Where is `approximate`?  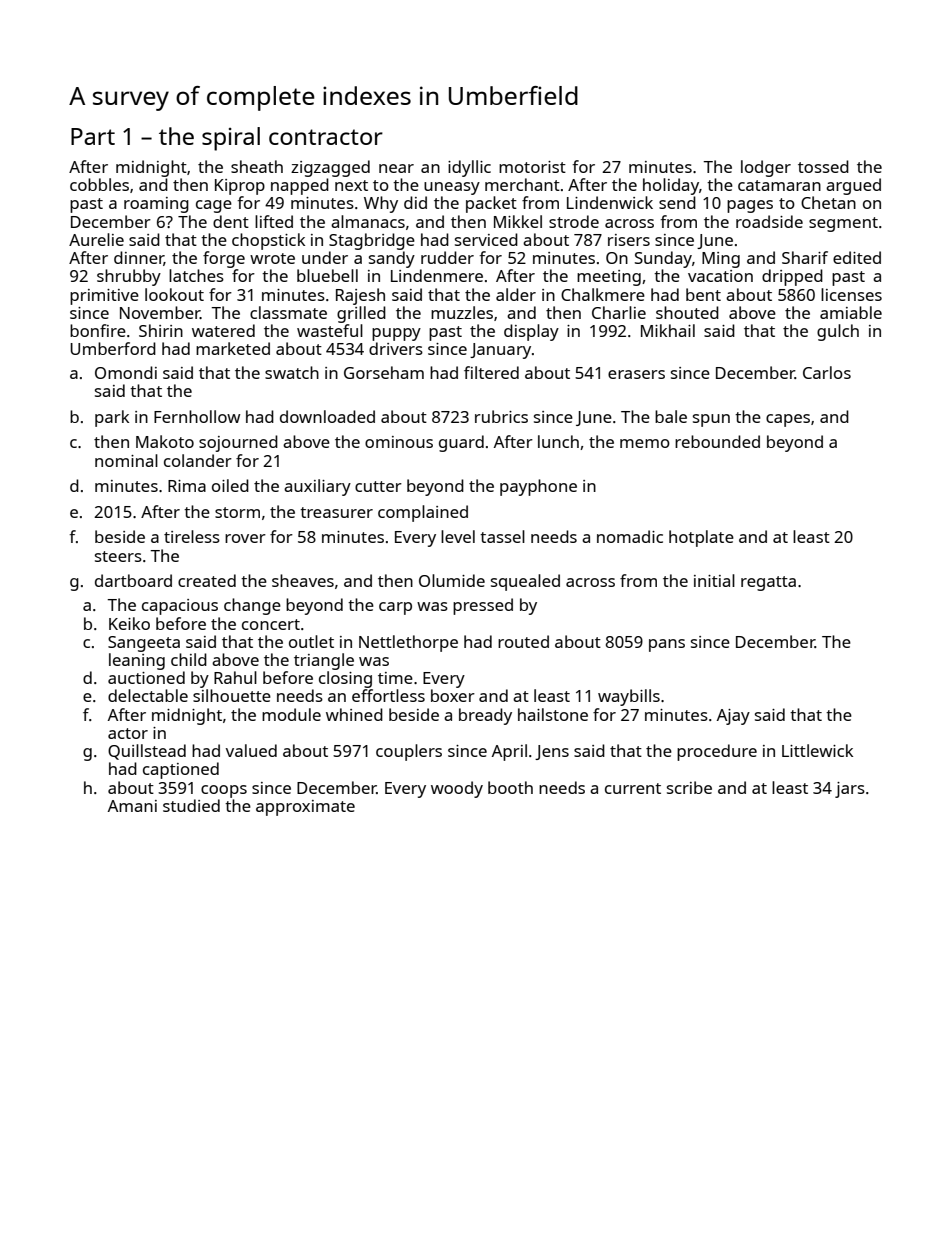 approximate is located at coordinates (305, 808).
